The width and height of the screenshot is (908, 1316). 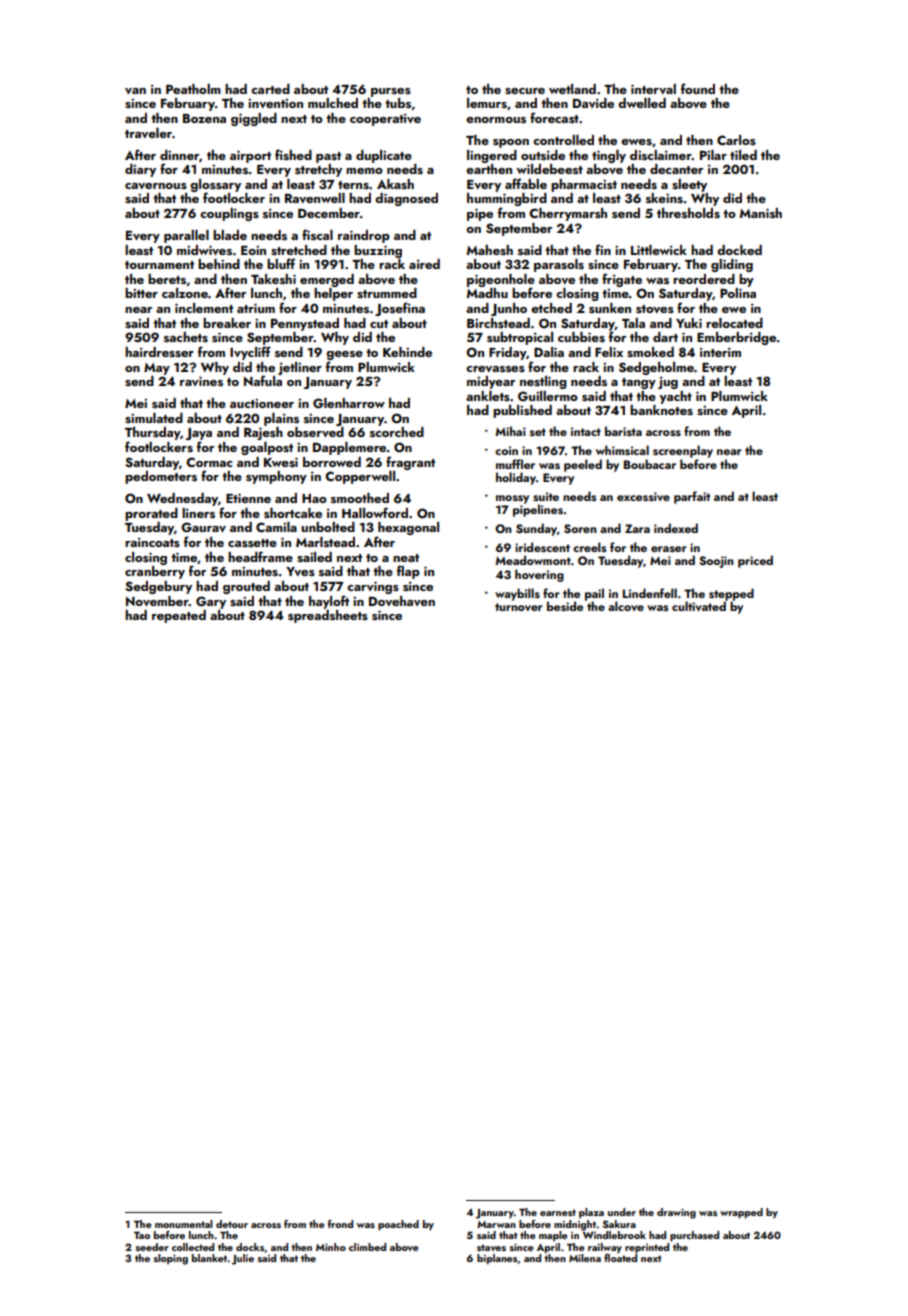 I want to click on cultivated, so click(x=699, y=606).
